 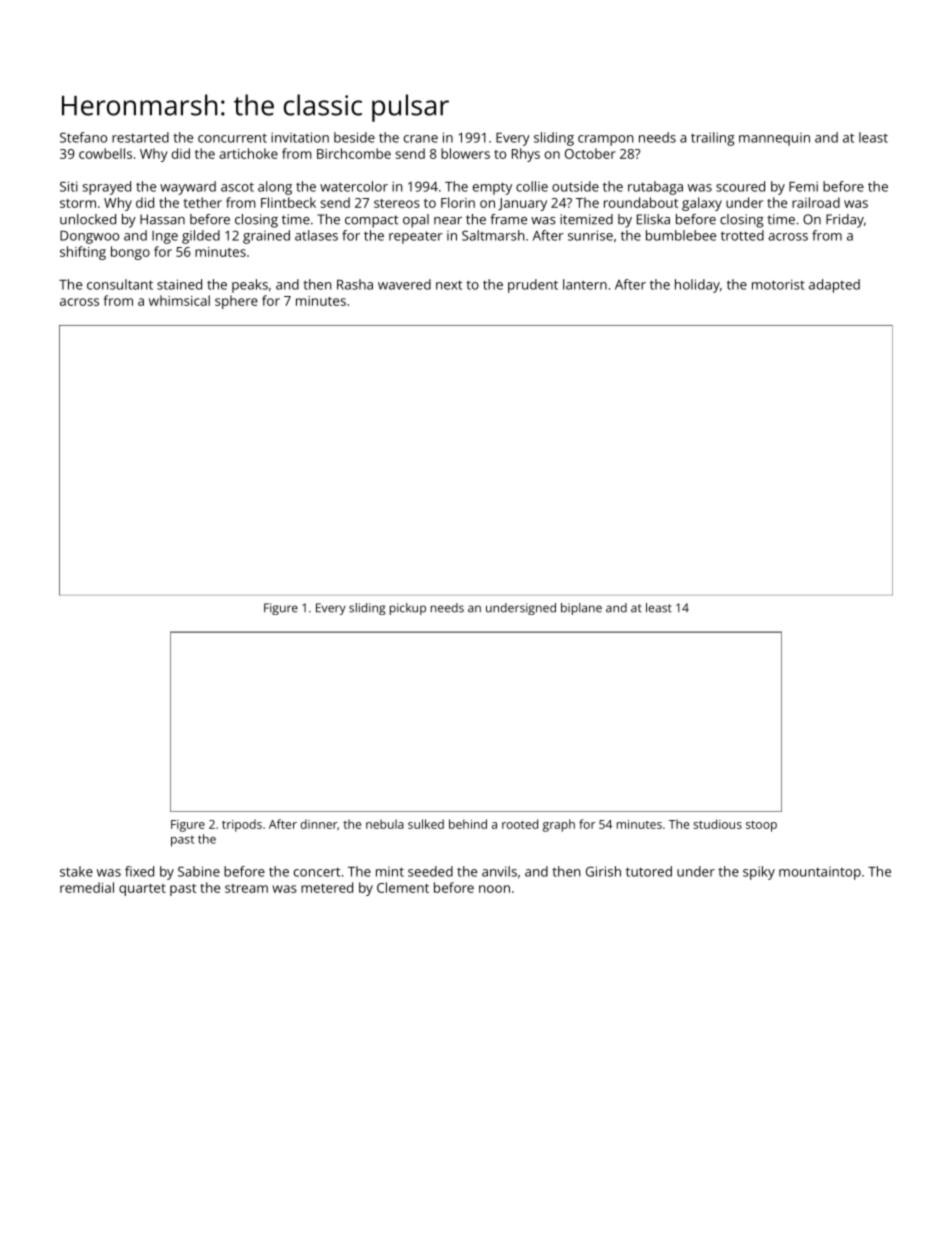 I want to click on trailing, so click(x=713, y=139).
